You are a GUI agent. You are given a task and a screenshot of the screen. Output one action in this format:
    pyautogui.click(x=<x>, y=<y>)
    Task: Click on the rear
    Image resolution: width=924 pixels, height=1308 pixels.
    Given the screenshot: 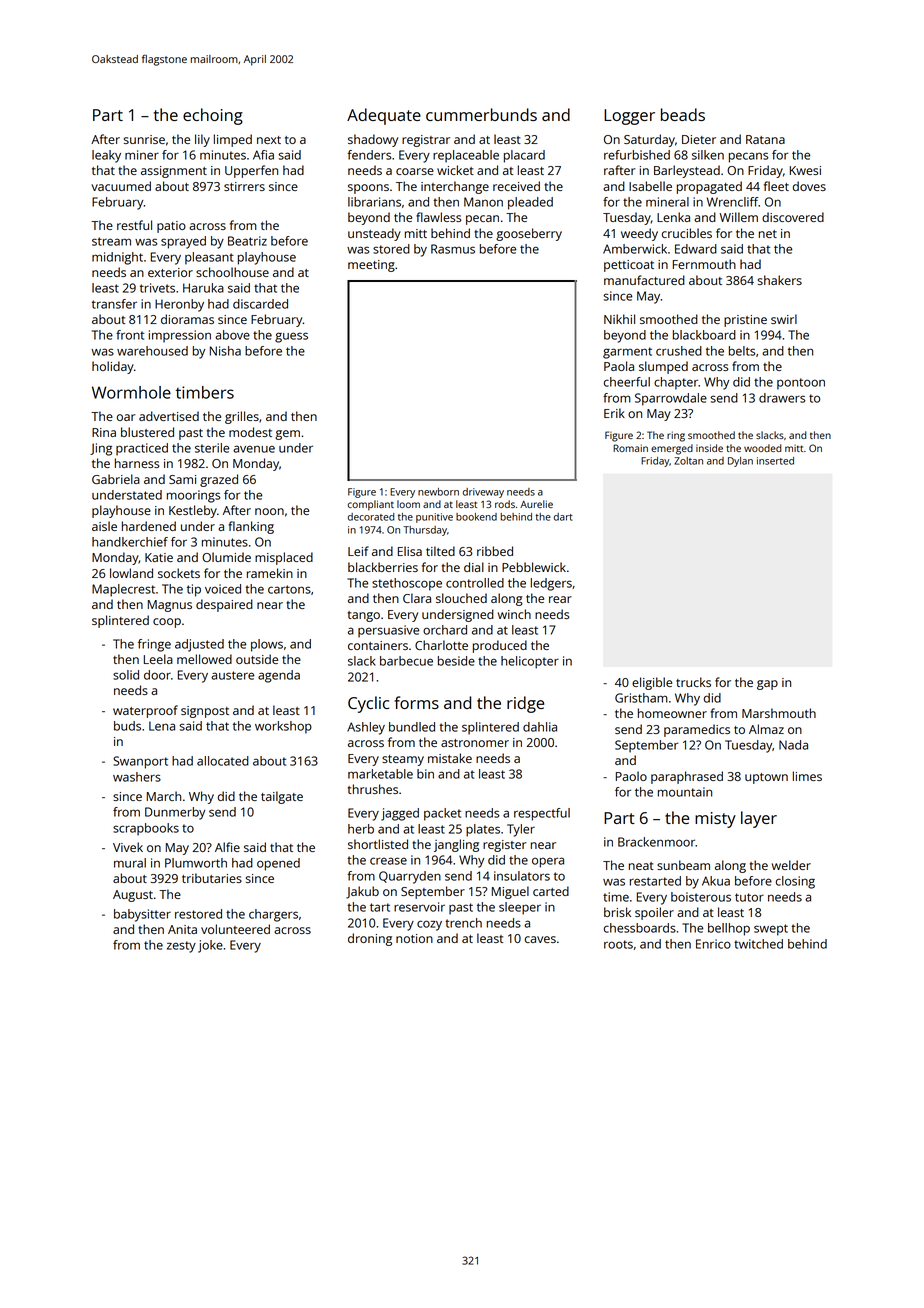 What is the action you would take?
    pyautogui.click(x=560, y=599)
